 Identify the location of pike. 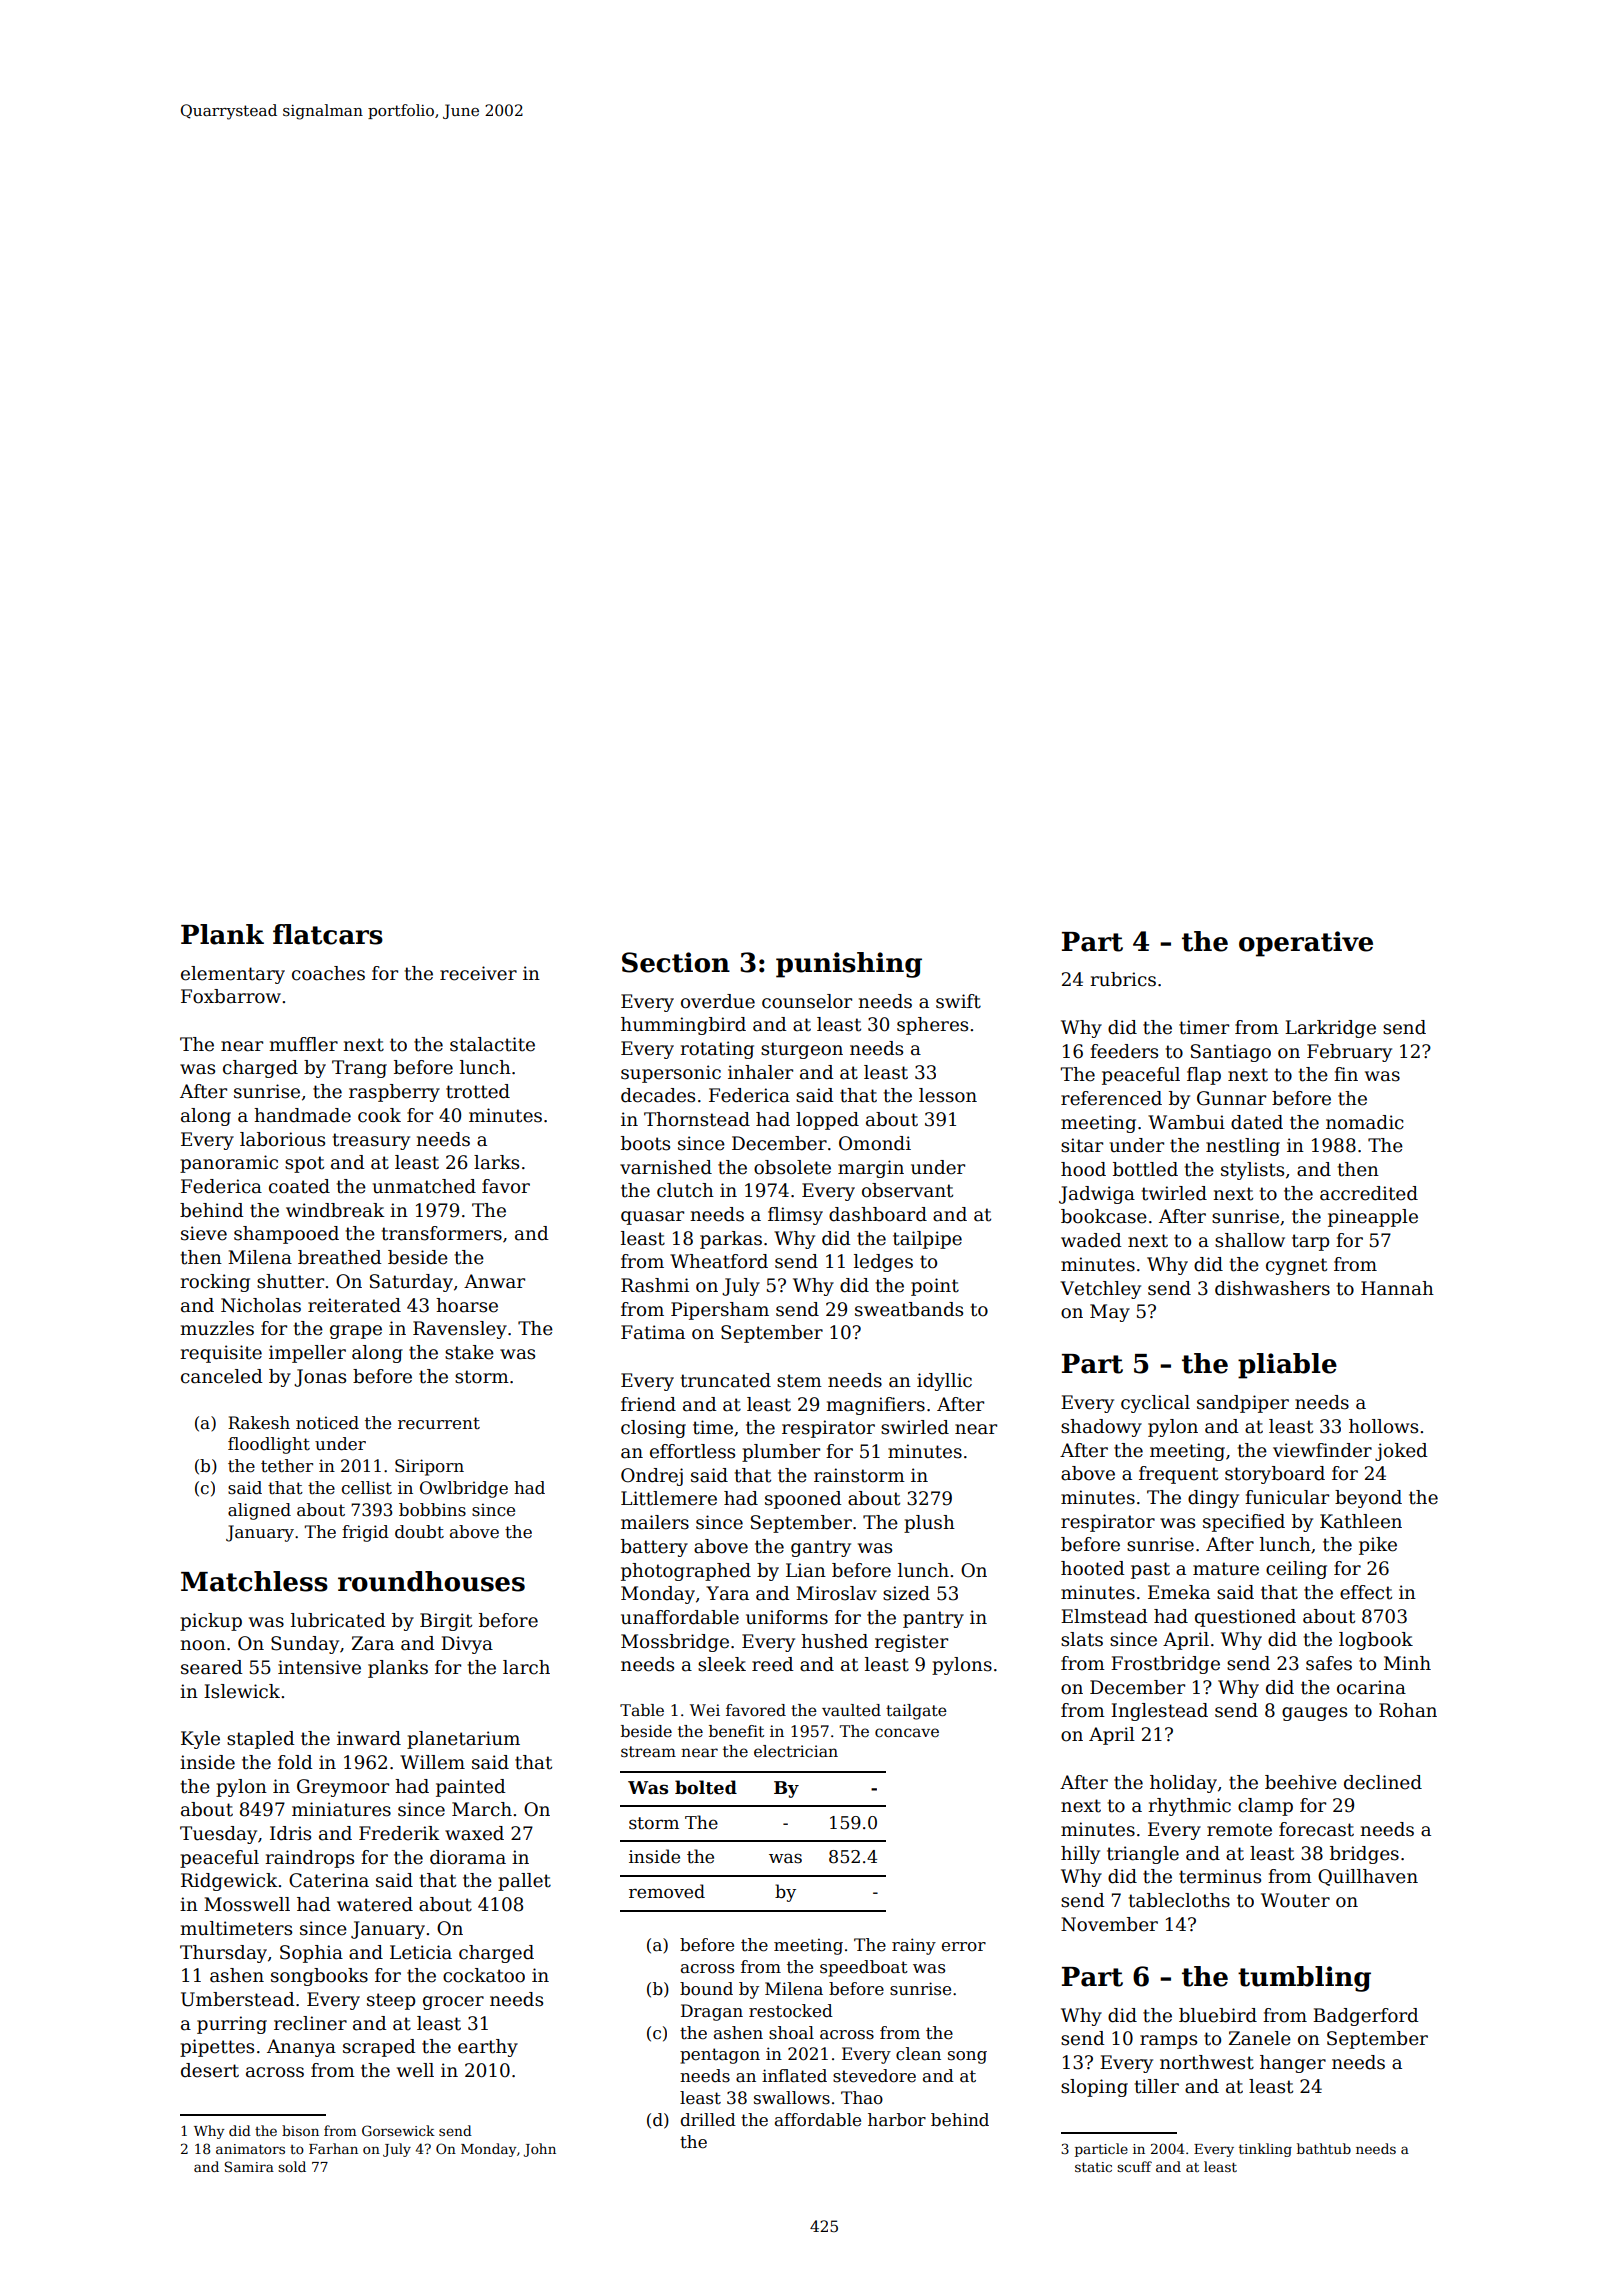
(1378, 1546).
